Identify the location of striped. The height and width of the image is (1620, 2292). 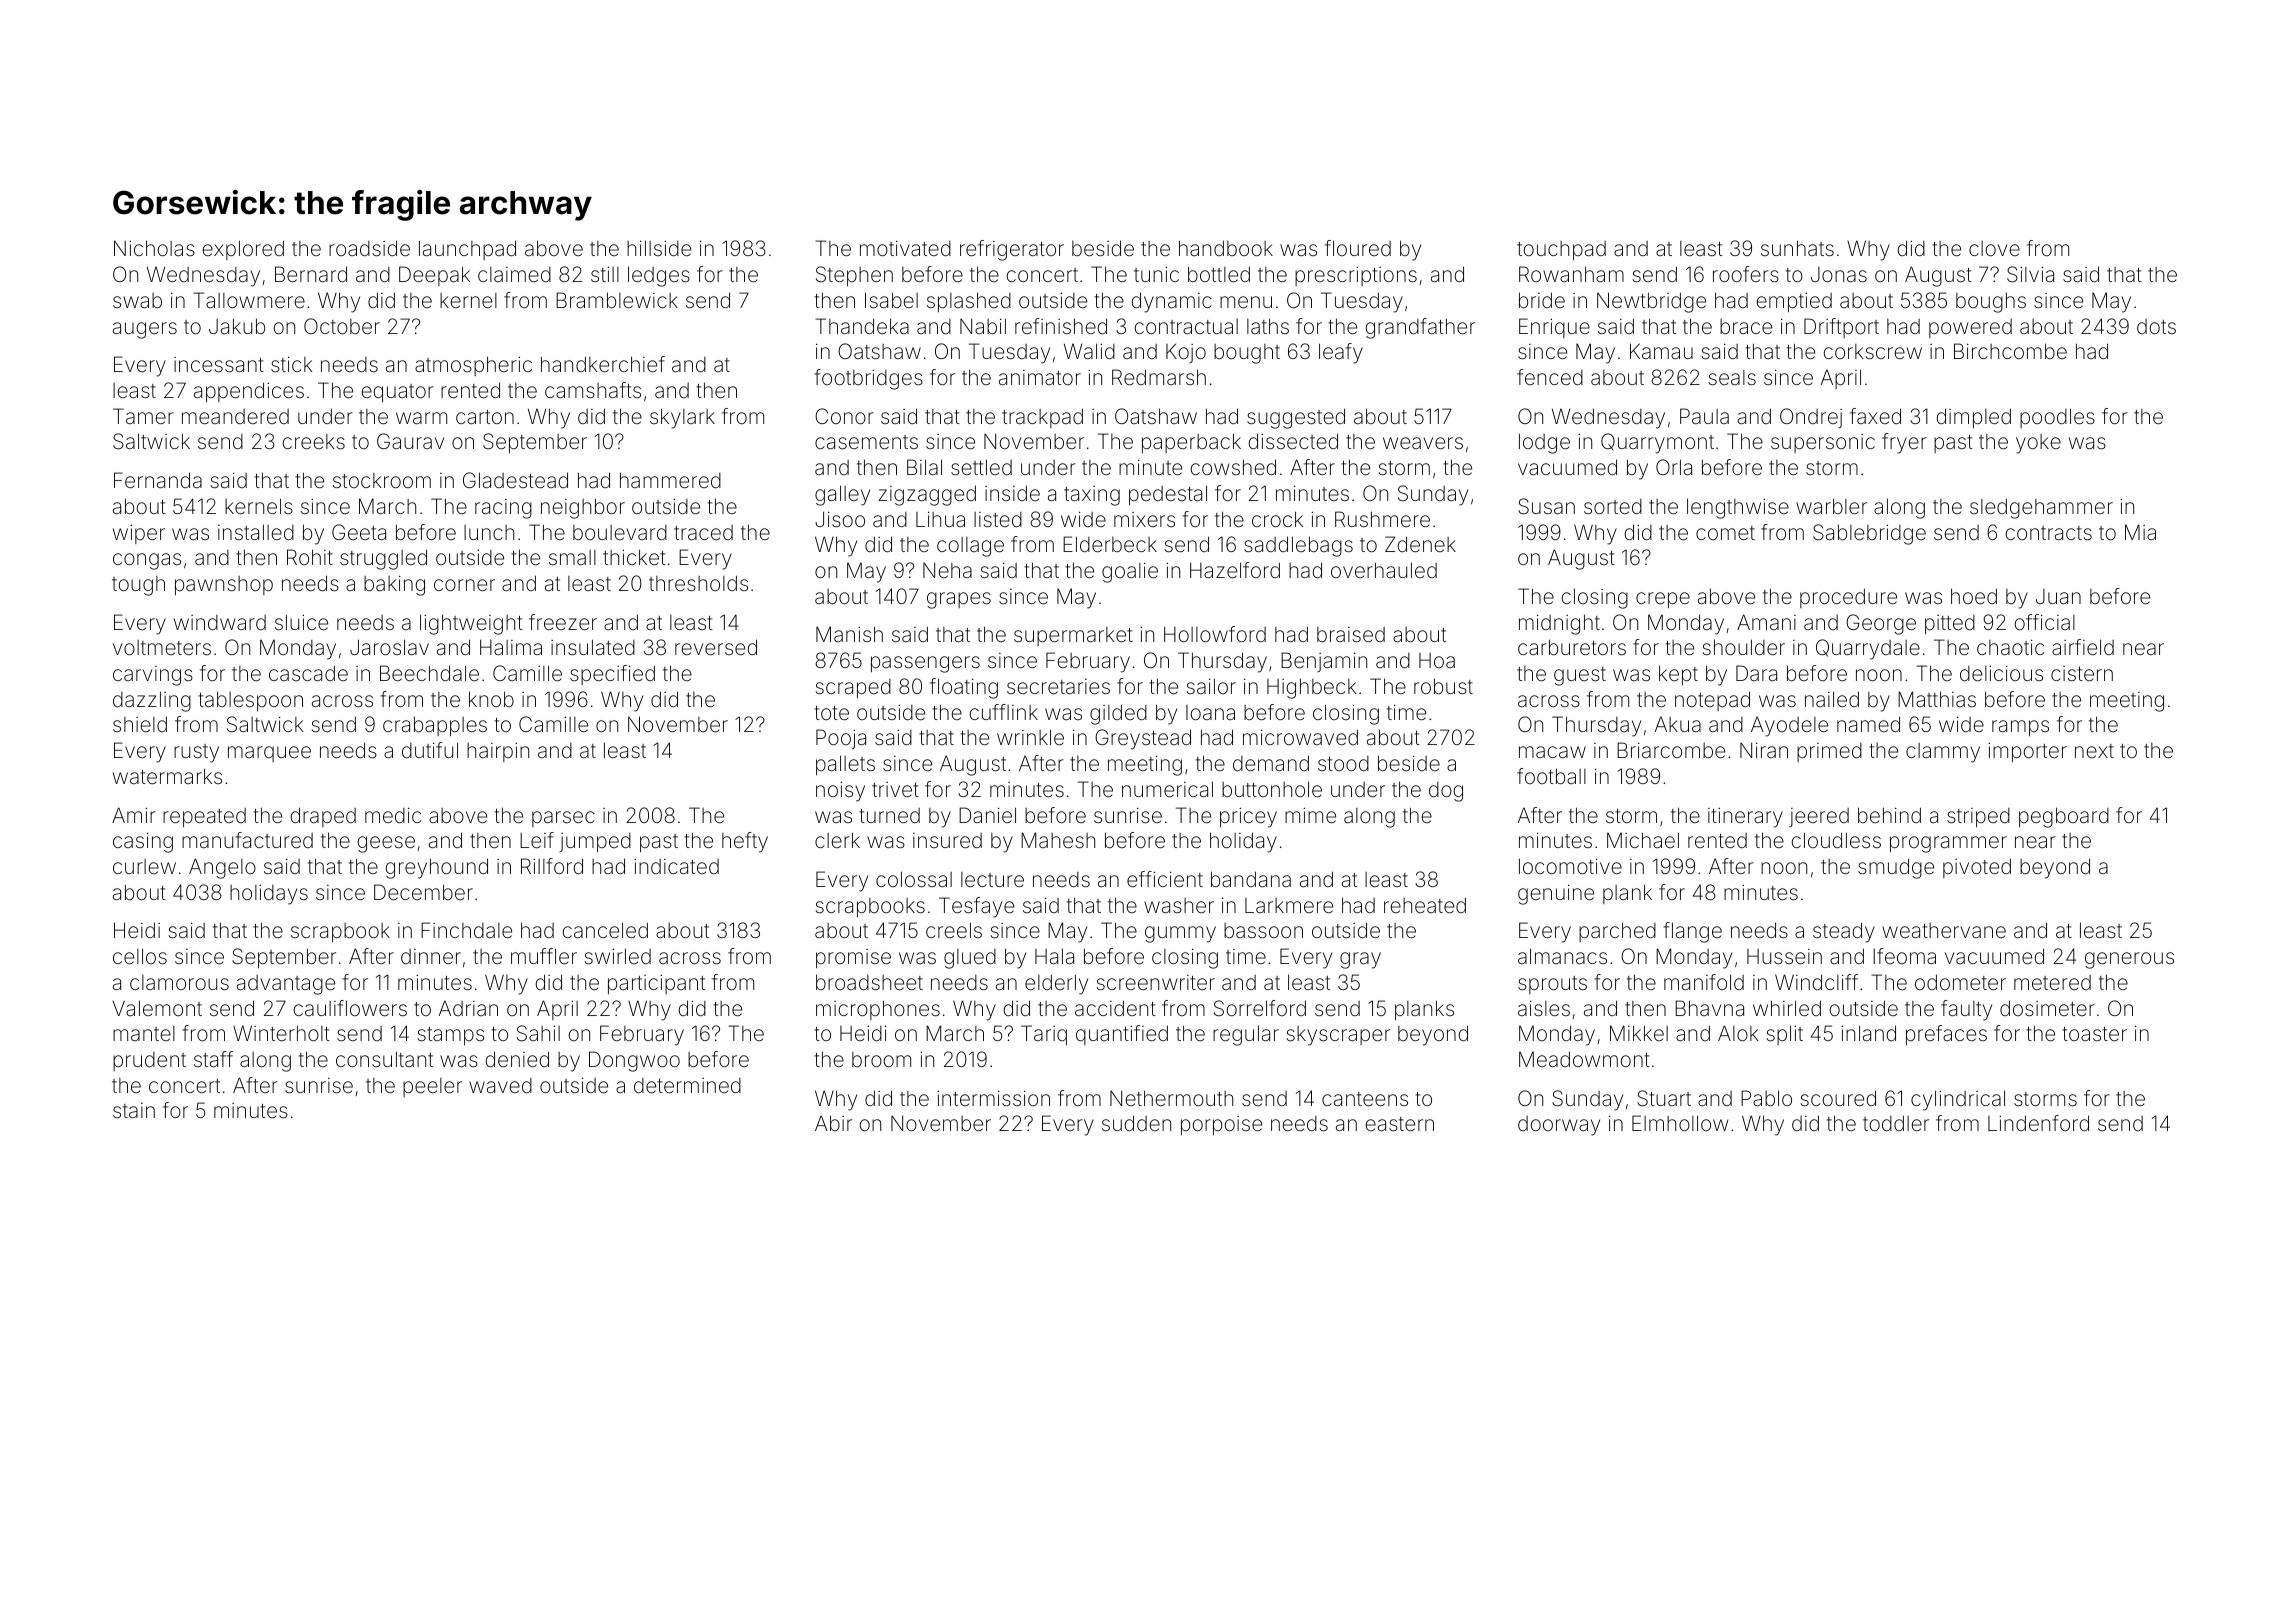
(1978, 818).
